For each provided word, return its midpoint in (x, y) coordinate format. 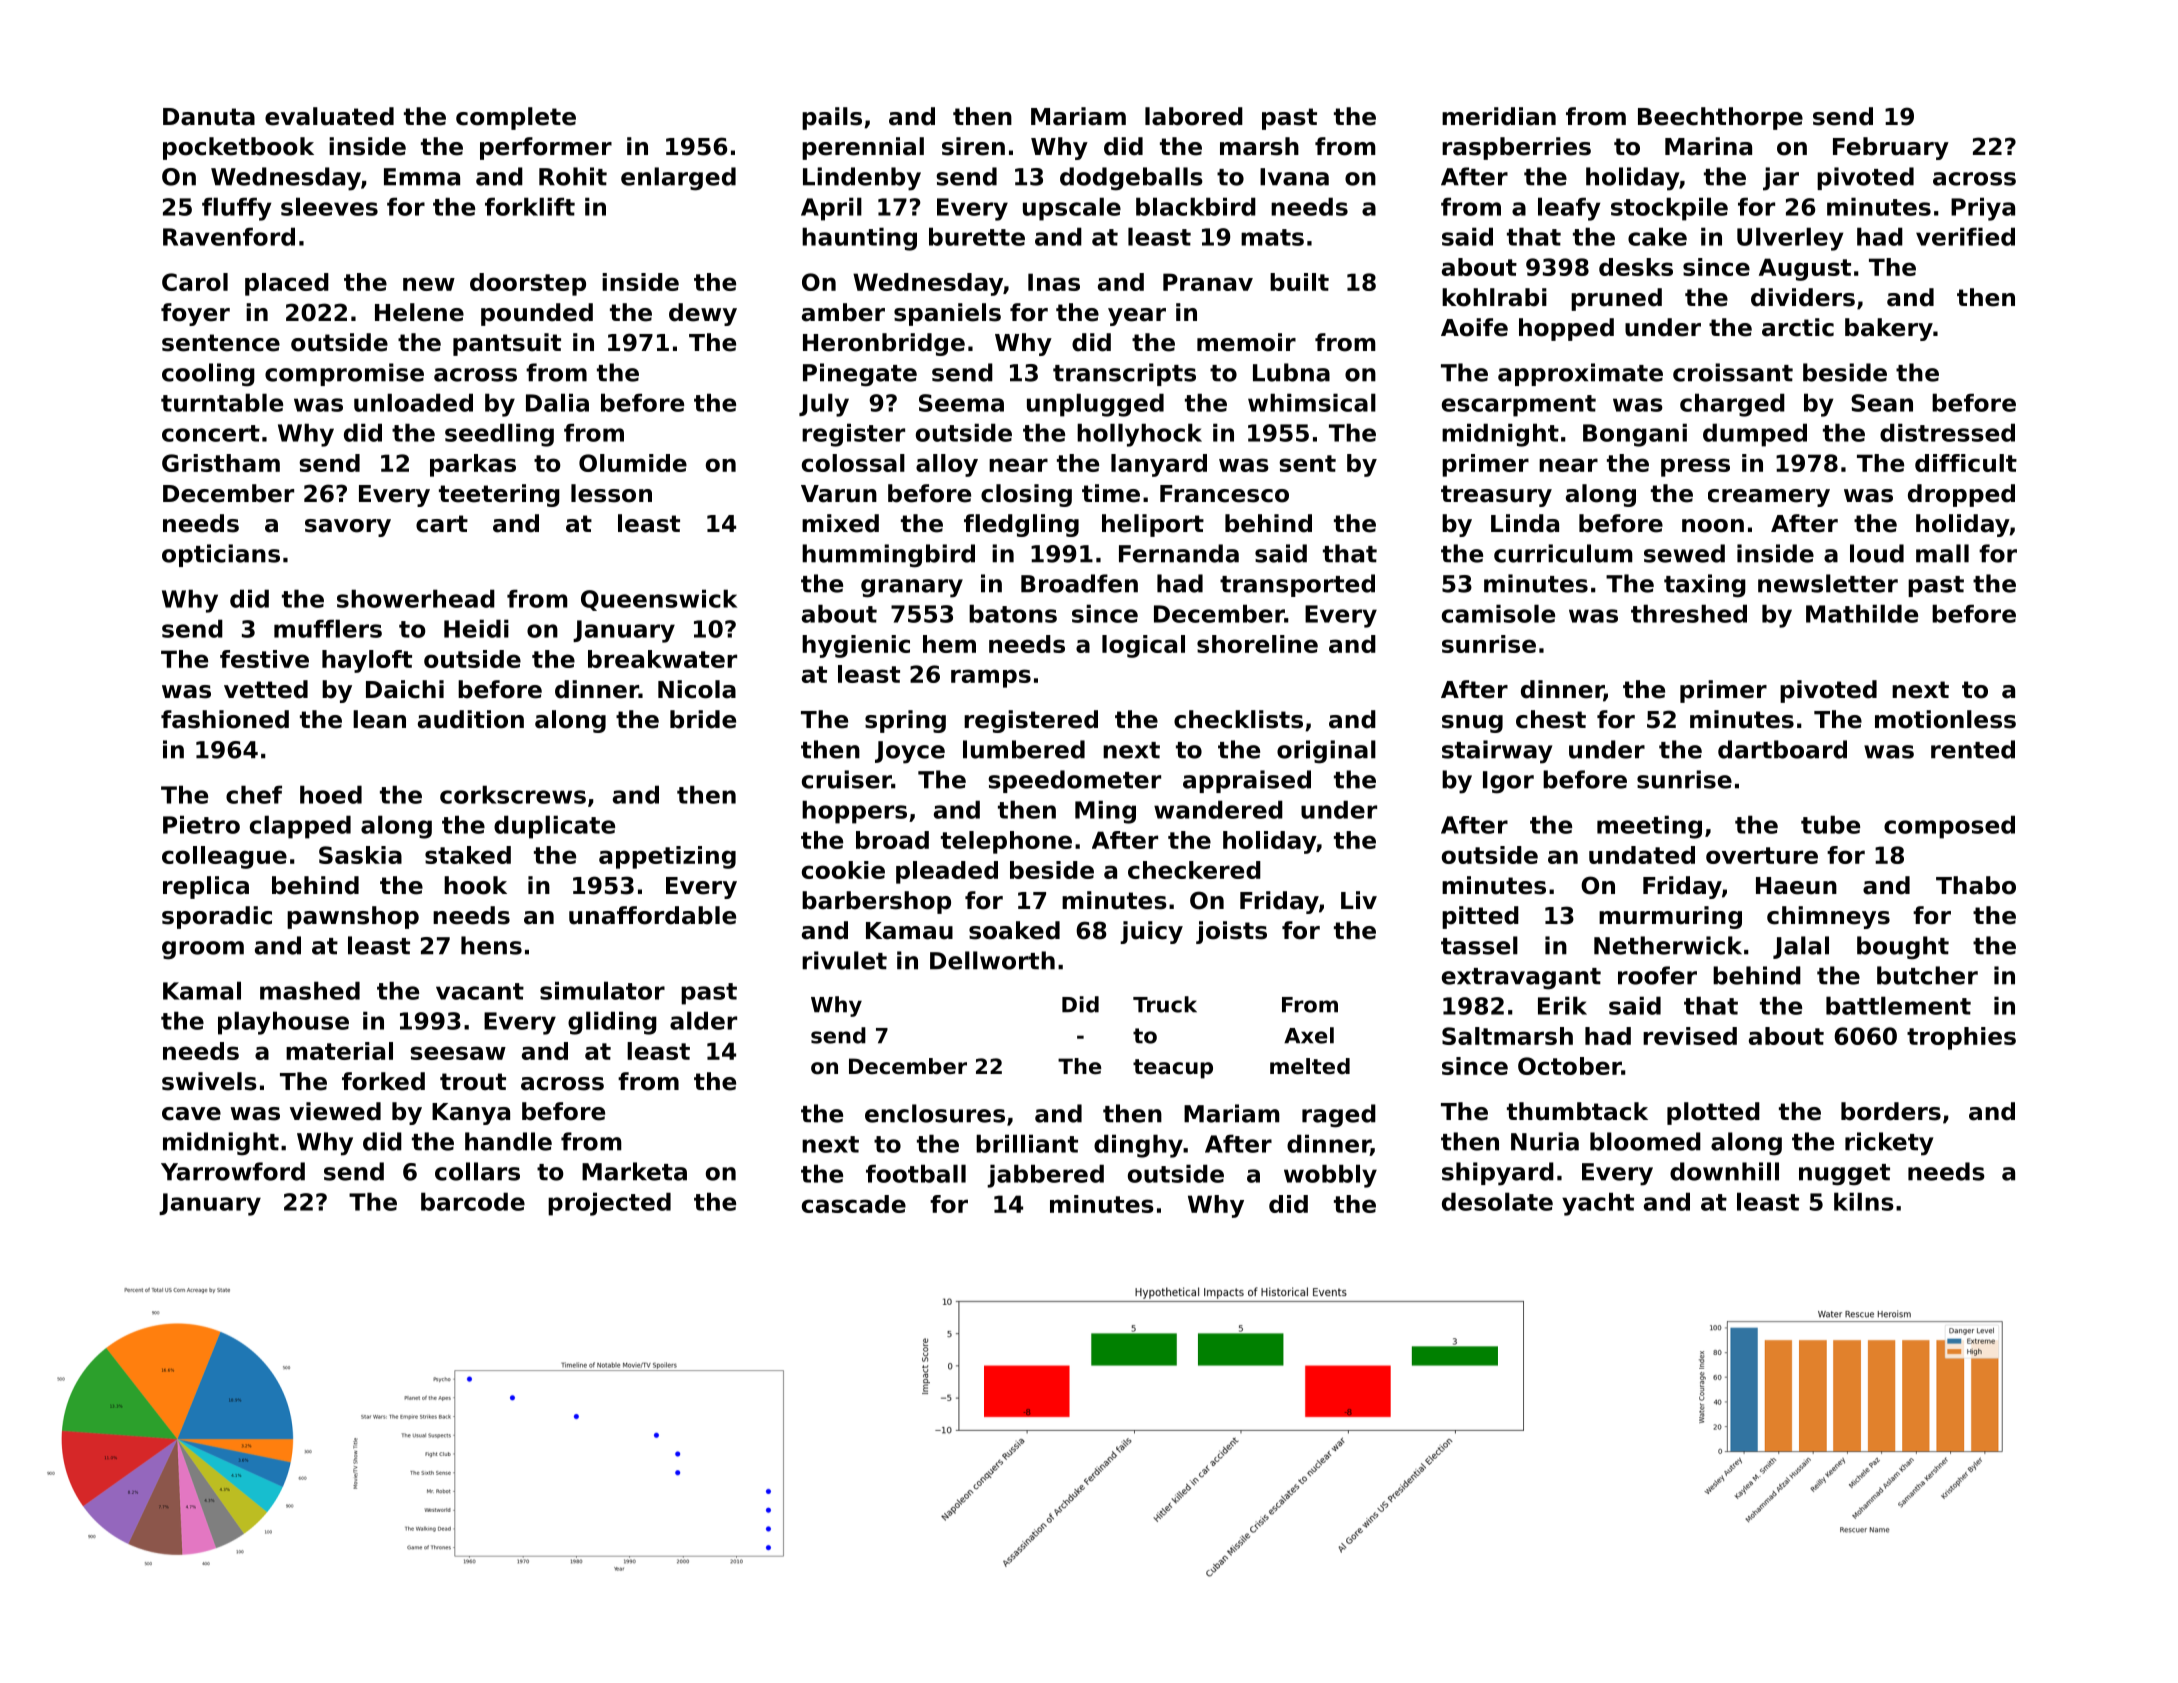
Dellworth (992, 960)
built (1299, 282)
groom (203, 950)
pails (832, 118)
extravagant (1521, 979)
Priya (1983, 209)
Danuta (209, 117)
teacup (1173, 1069)
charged (1732, 405)
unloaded (413, 402)
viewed (335, 1111)
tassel (1479, 945)
